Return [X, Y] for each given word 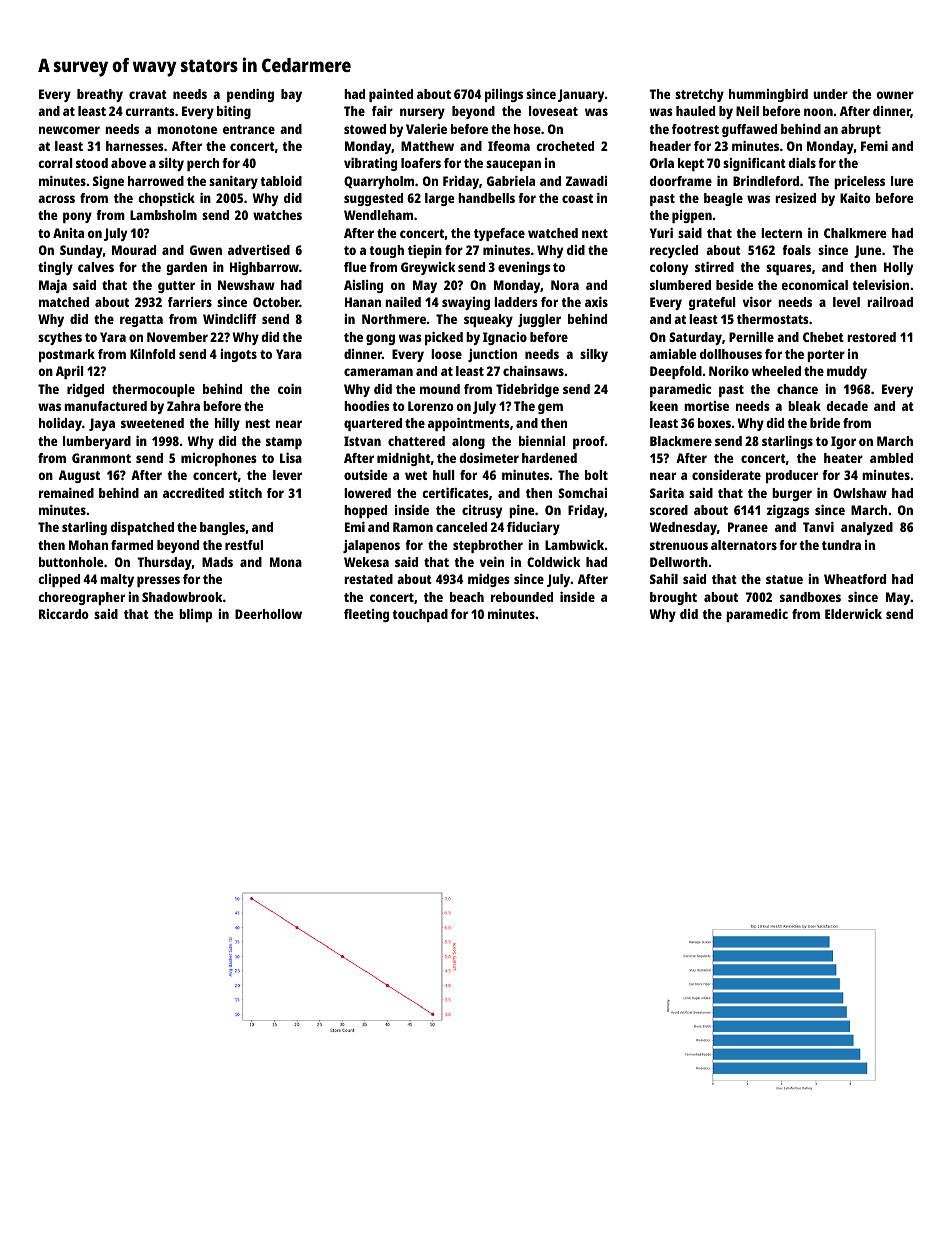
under [830, 94]
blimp [195, 615]
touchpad [420, 615]
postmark [67, 355]
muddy [847, 372]
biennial [542, 441]
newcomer [69, 130]
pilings [504, 95]
